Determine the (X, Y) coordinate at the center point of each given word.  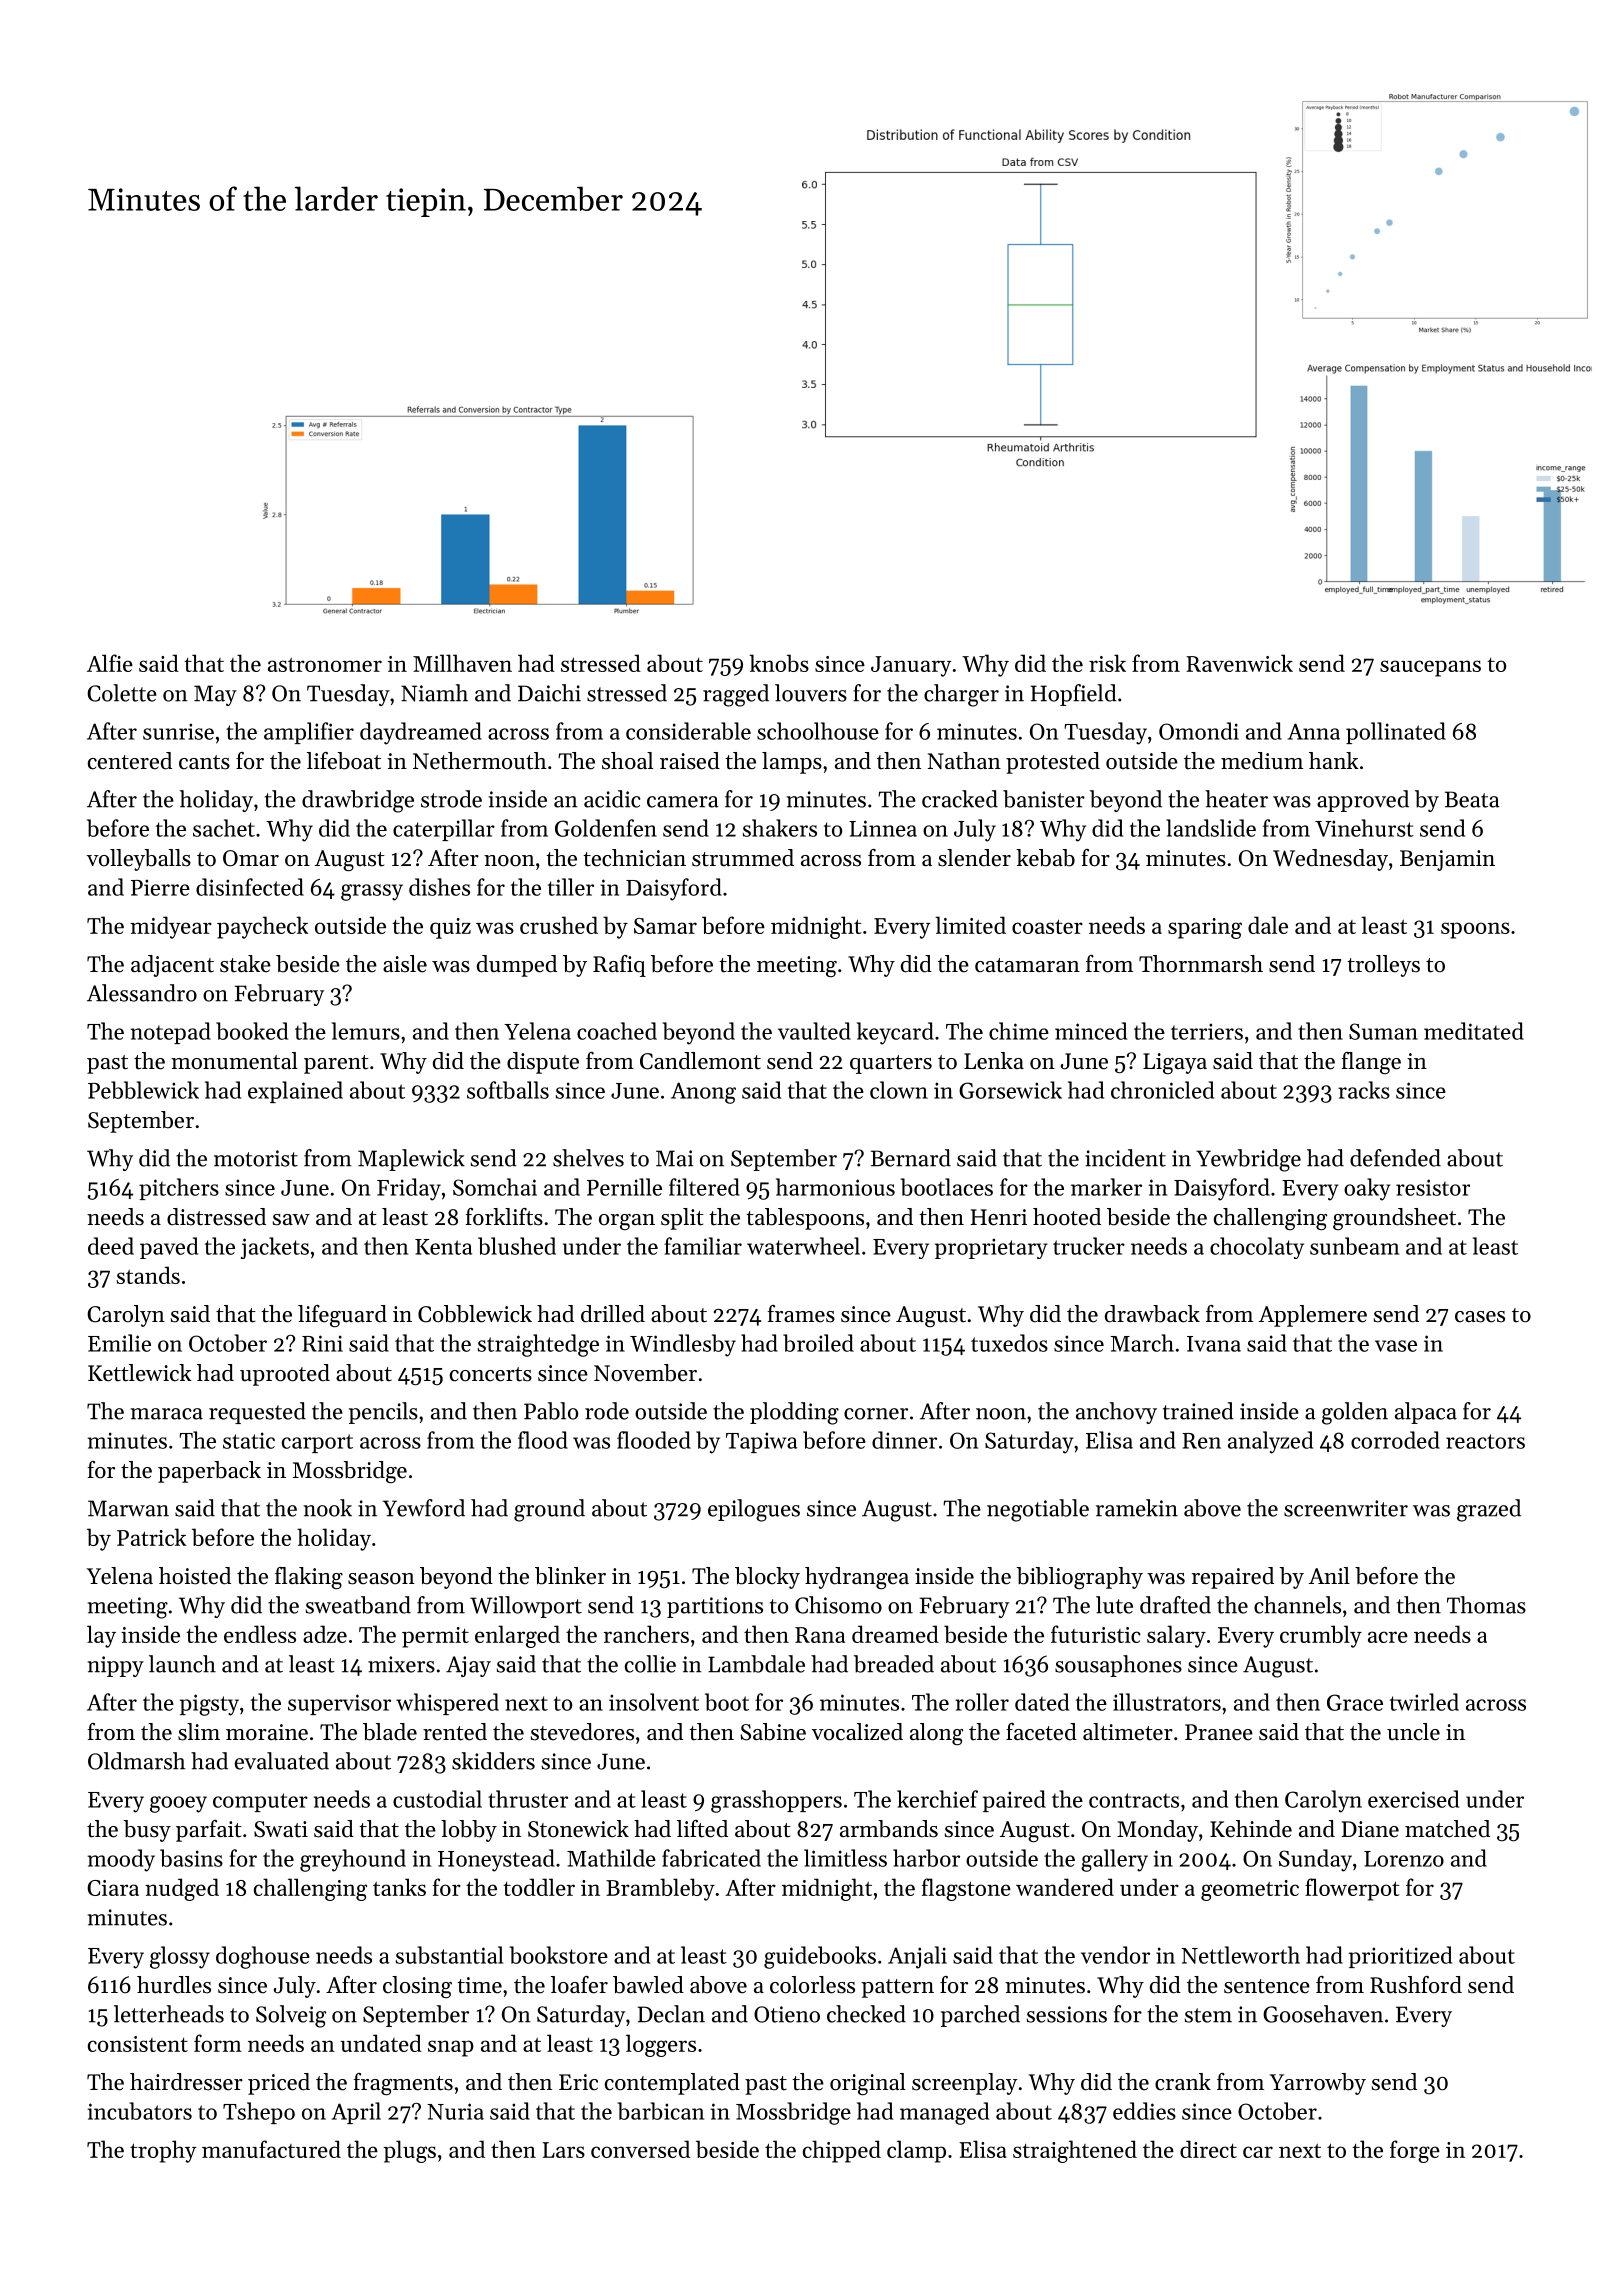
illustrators (1167, 1702)
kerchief (937, 1799)
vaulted (814, 1031)
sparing (1205, 928)
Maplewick (411, 1160)
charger (961, 695)
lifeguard (342, 1316)
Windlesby (683, 1345)
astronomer (325, 665)
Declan (671, 2014)
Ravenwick (1239, 663)
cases (1480, 1317)
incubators (139, 2111)
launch (182, 1664)
